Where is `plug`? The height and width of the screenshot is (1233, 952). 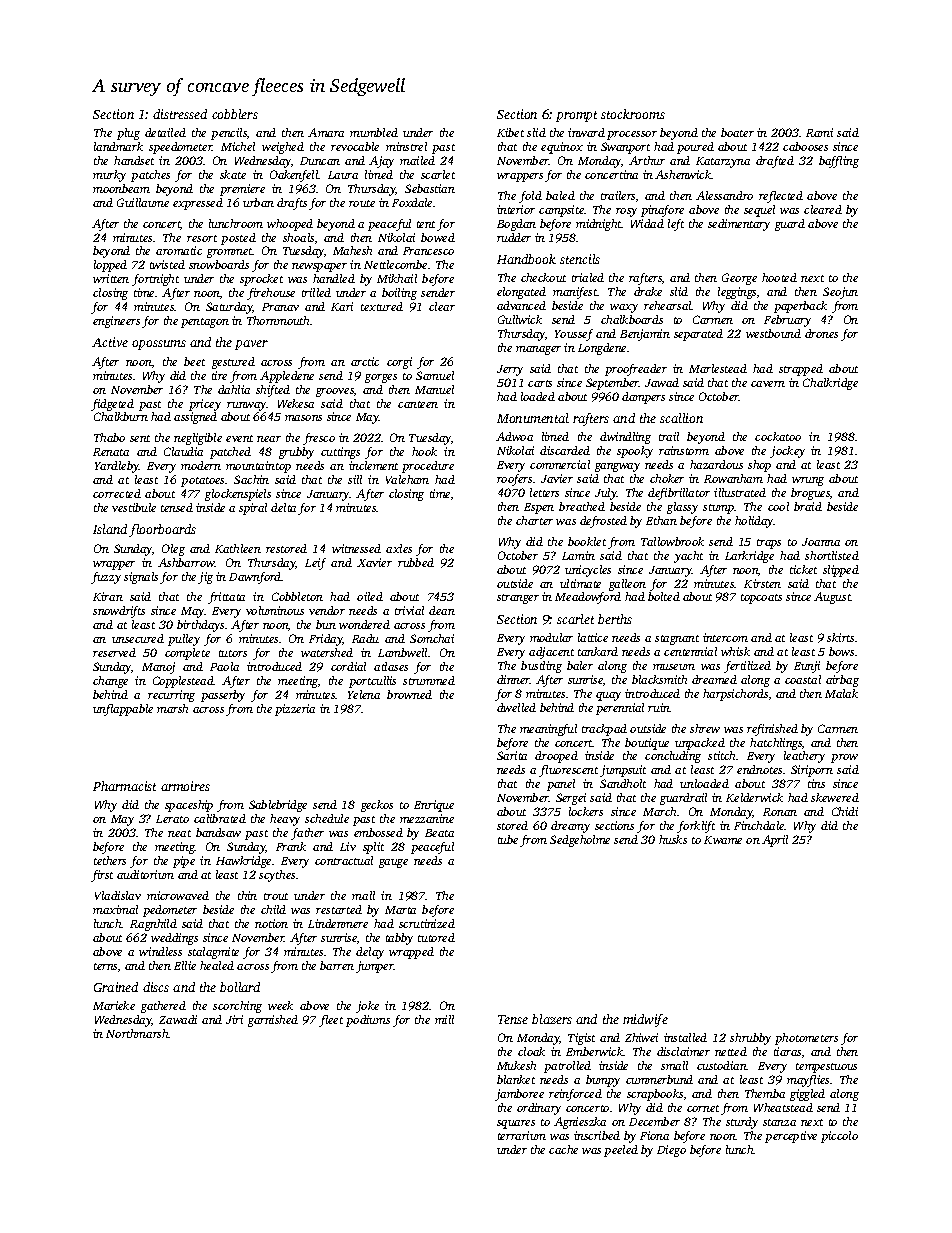 plug is located at coordinates (128, 134).
